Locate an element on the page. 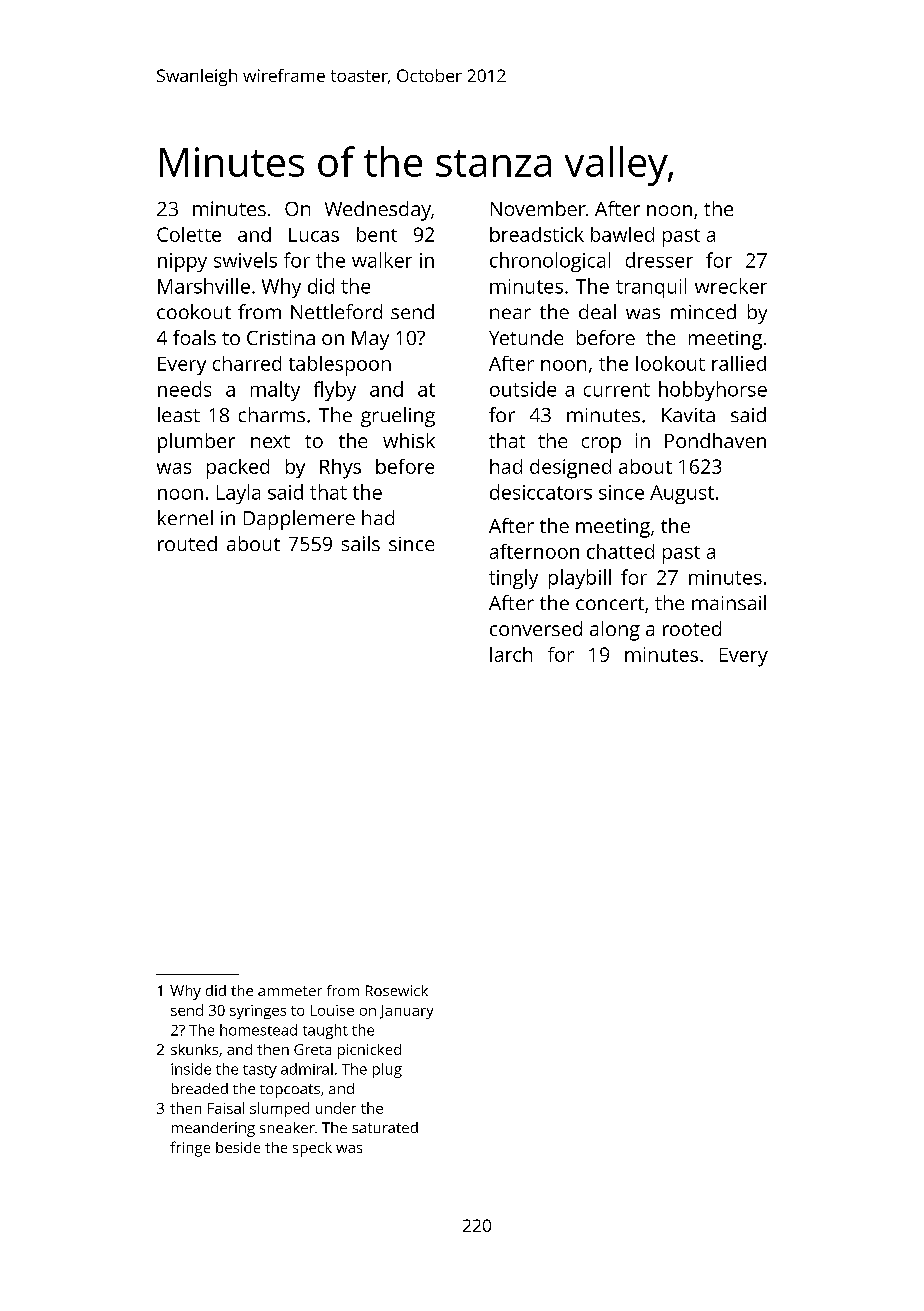  saturated is located at coordinates (385, 1127).
